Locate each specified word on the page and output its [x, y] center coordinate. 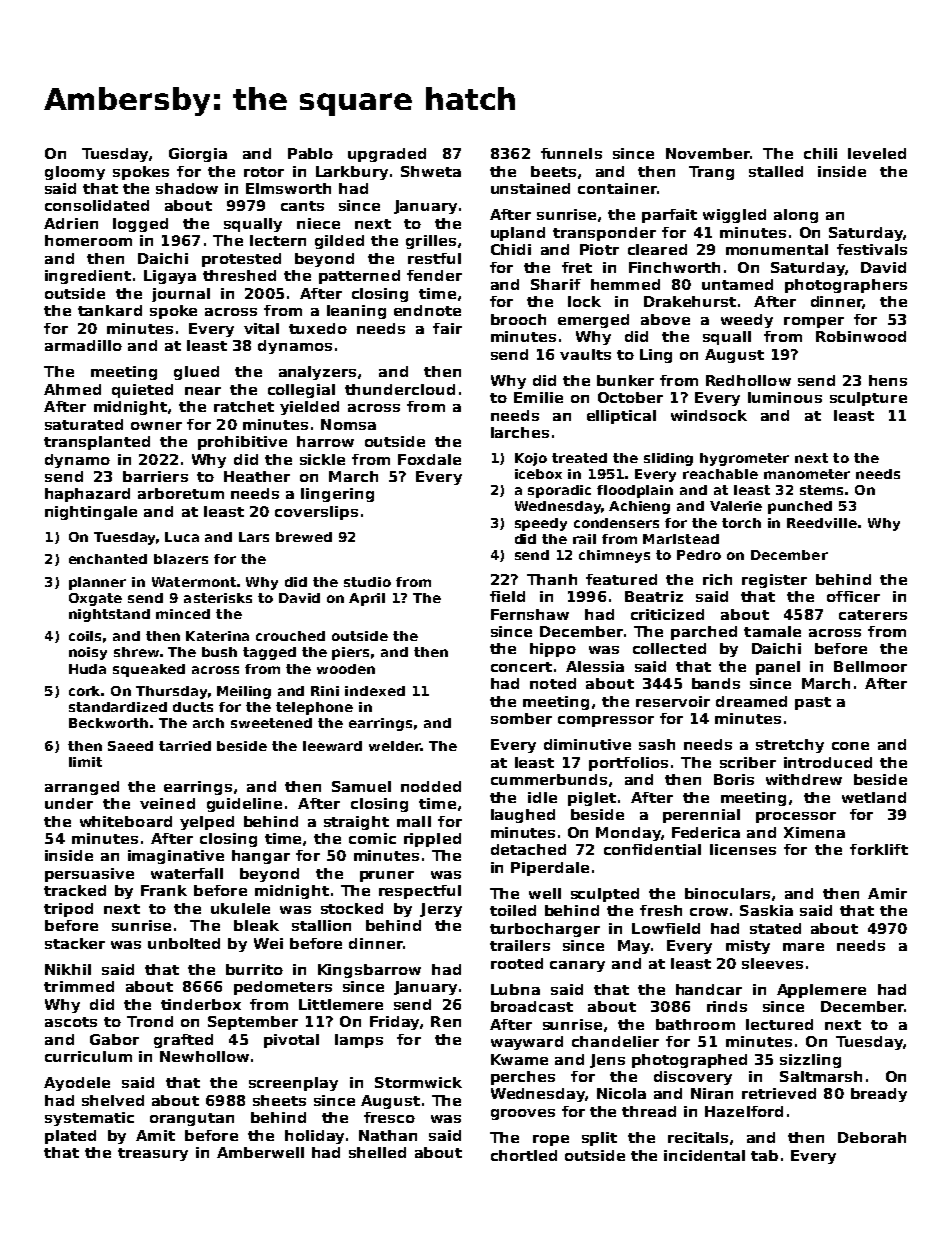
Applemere [821, 991]
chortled [524, 1155]
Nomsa [348, 424]
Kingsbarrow [369, 971]
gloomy [75, 173]
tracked [75, 890]
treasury [153, 1154]
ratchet [244, 406]
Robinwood [861, 336]
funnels [571, 153]
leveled [877, 153]
